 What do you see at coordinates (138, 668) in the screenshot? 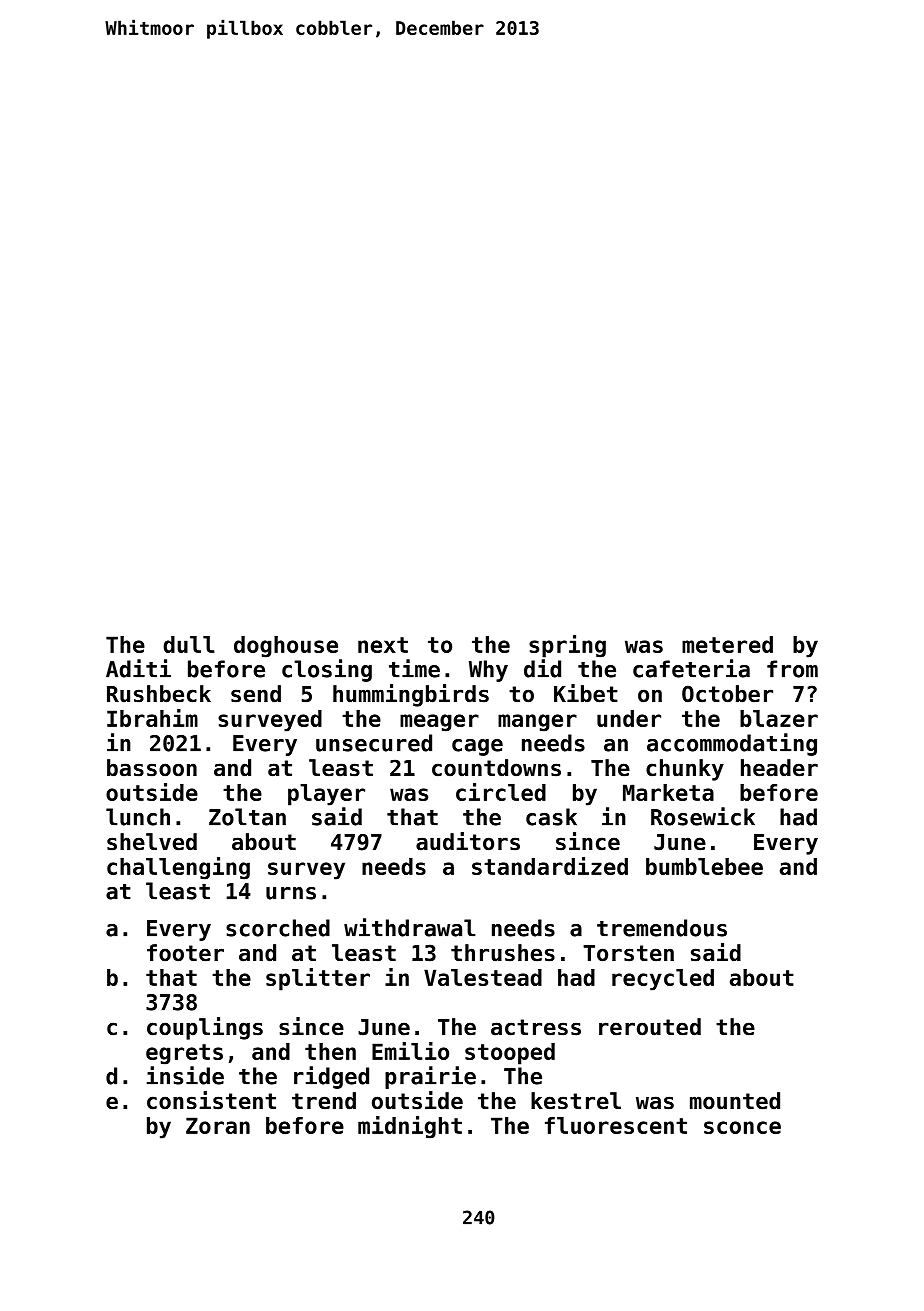
I see `Aditi` at bounding box center [138, 668].
